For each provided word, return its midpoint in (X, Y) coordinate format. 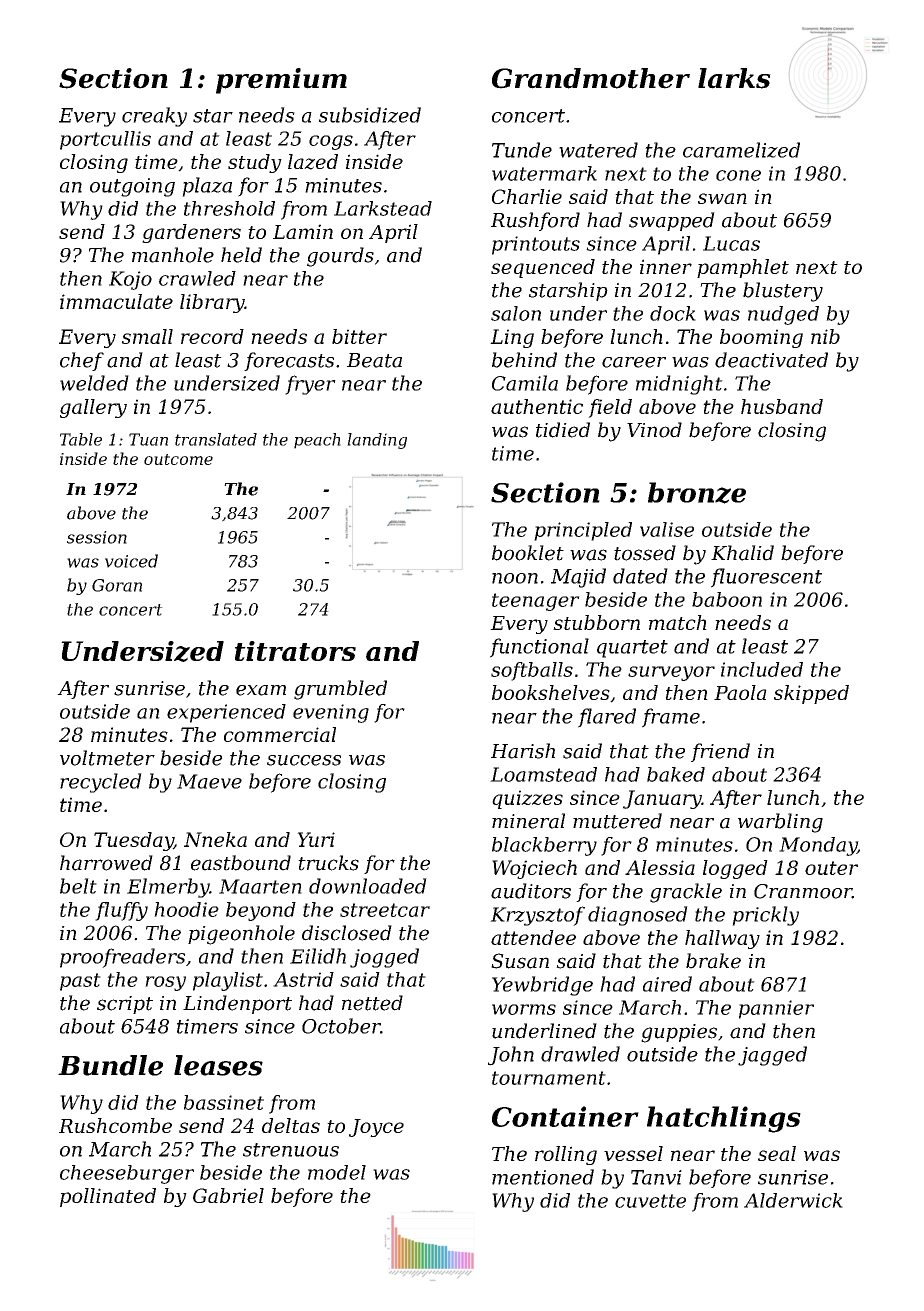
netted (372, 1003)
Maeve (209, 781)
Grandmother (591, 78)
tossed (645, 553)
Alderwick (793, 1200)
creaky (154, 117)
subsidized (370, 115)
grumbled (340, 690)
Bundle (110, 1065)
